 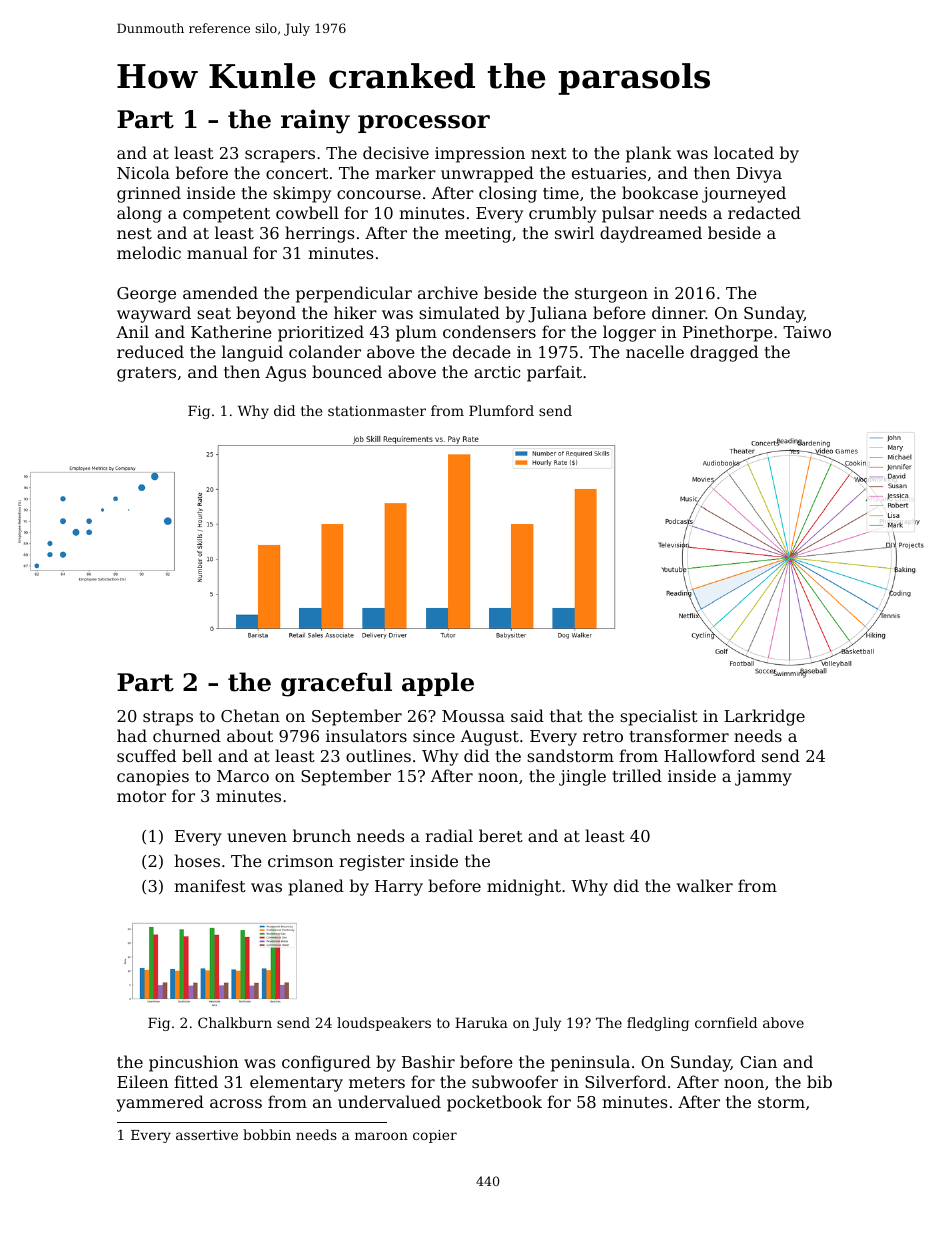 I want to click on bobbin, so click(x=267, y=1134).
